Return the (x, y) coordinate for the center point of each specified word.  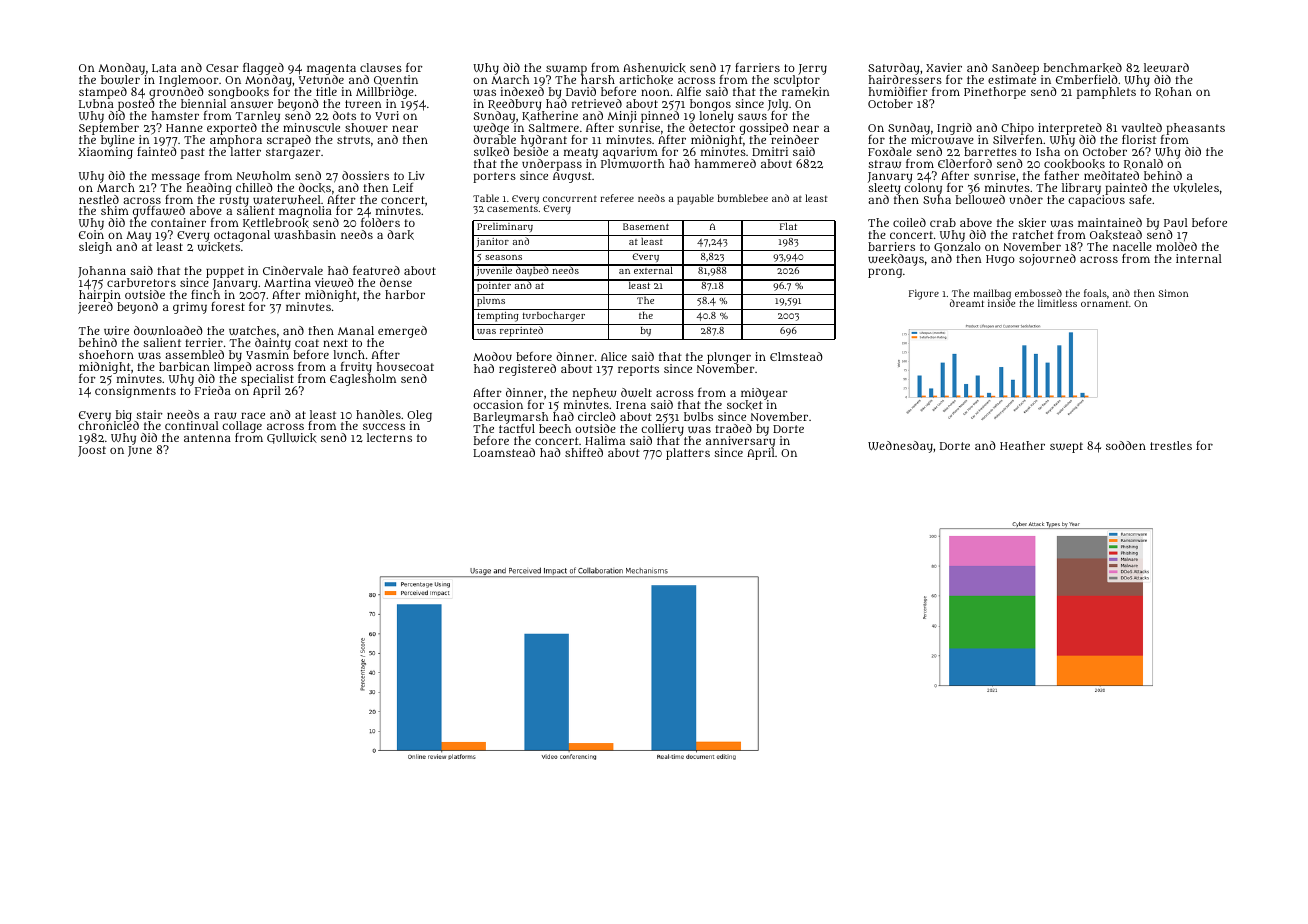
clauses (381, 67)
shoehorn (106, 354)
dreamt (967, 303)
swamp (566, 70)
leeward (1166, 67)
